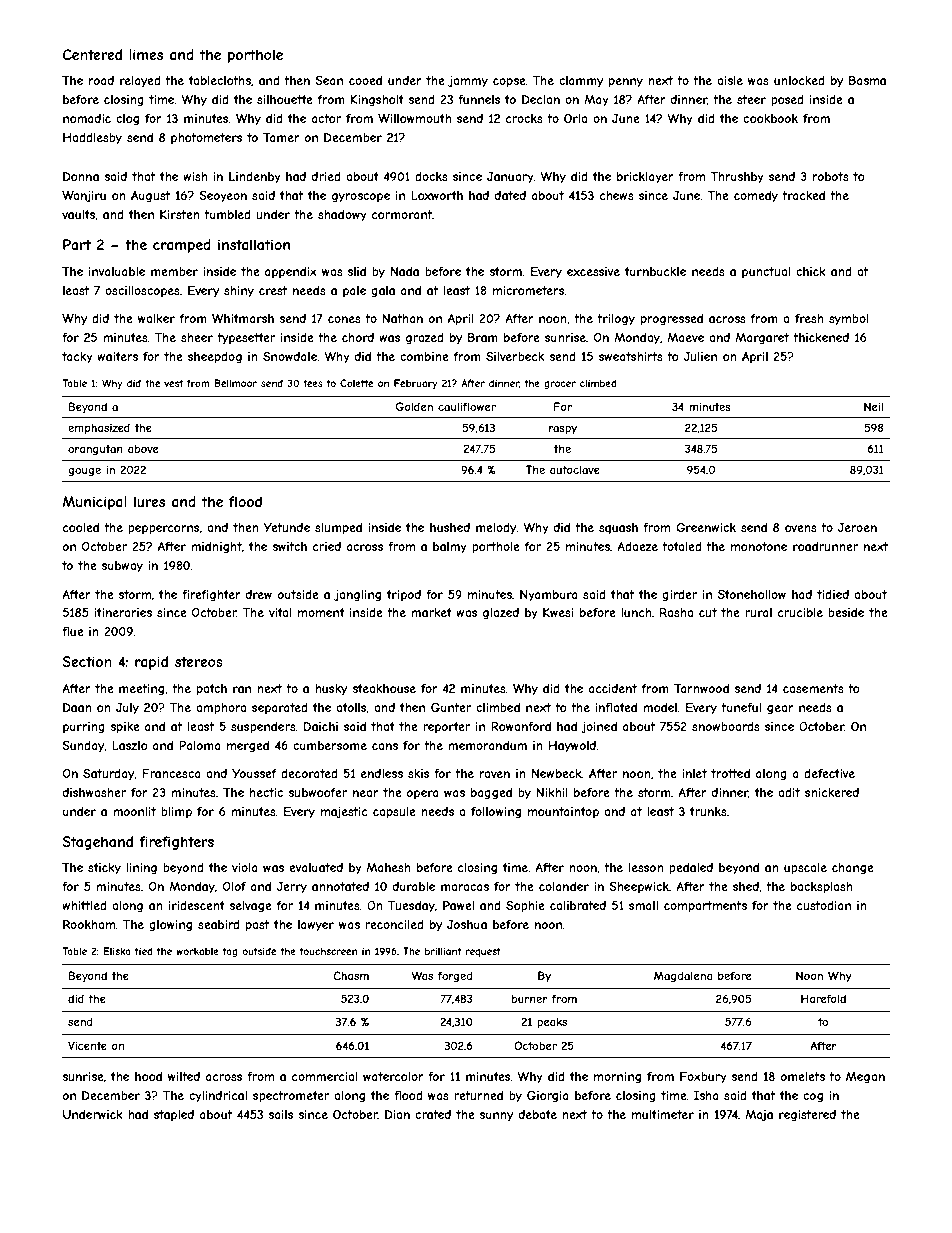 The height and width of the page is (1233, 952). I want to click on sunny, so click(496, 1117).
